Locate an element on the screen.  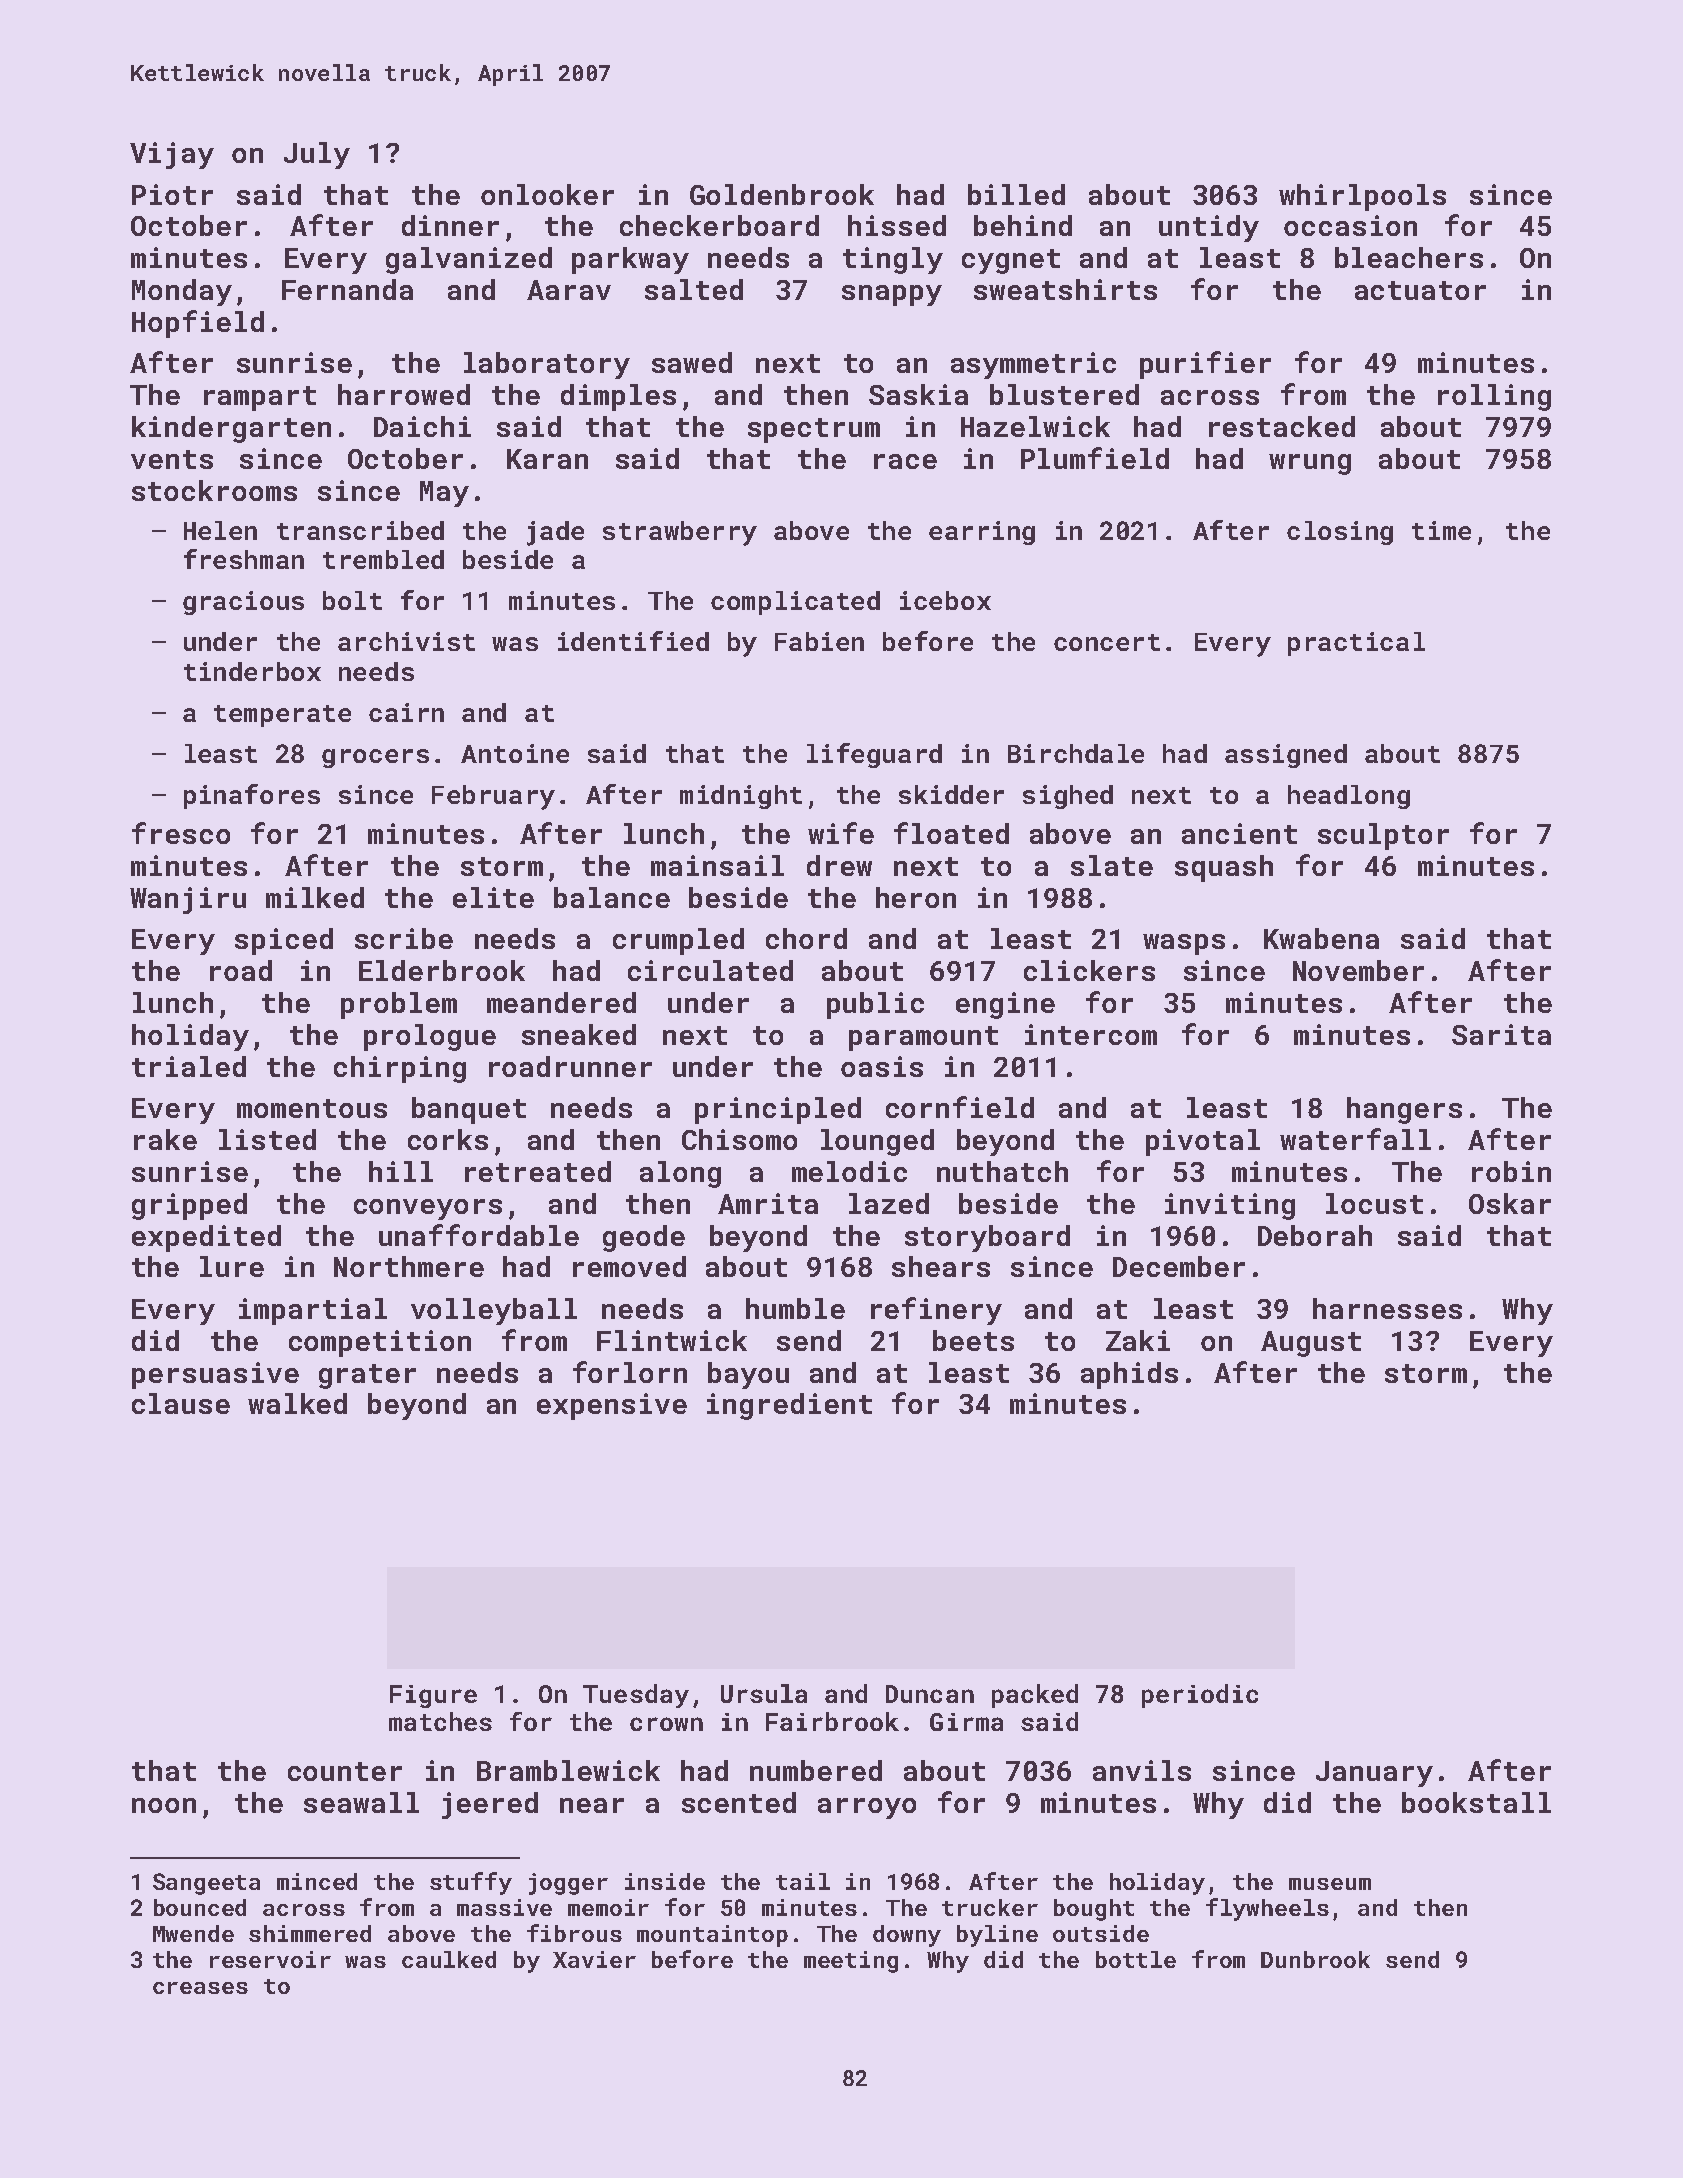
Aarav is located at coordinates (569, 290).
